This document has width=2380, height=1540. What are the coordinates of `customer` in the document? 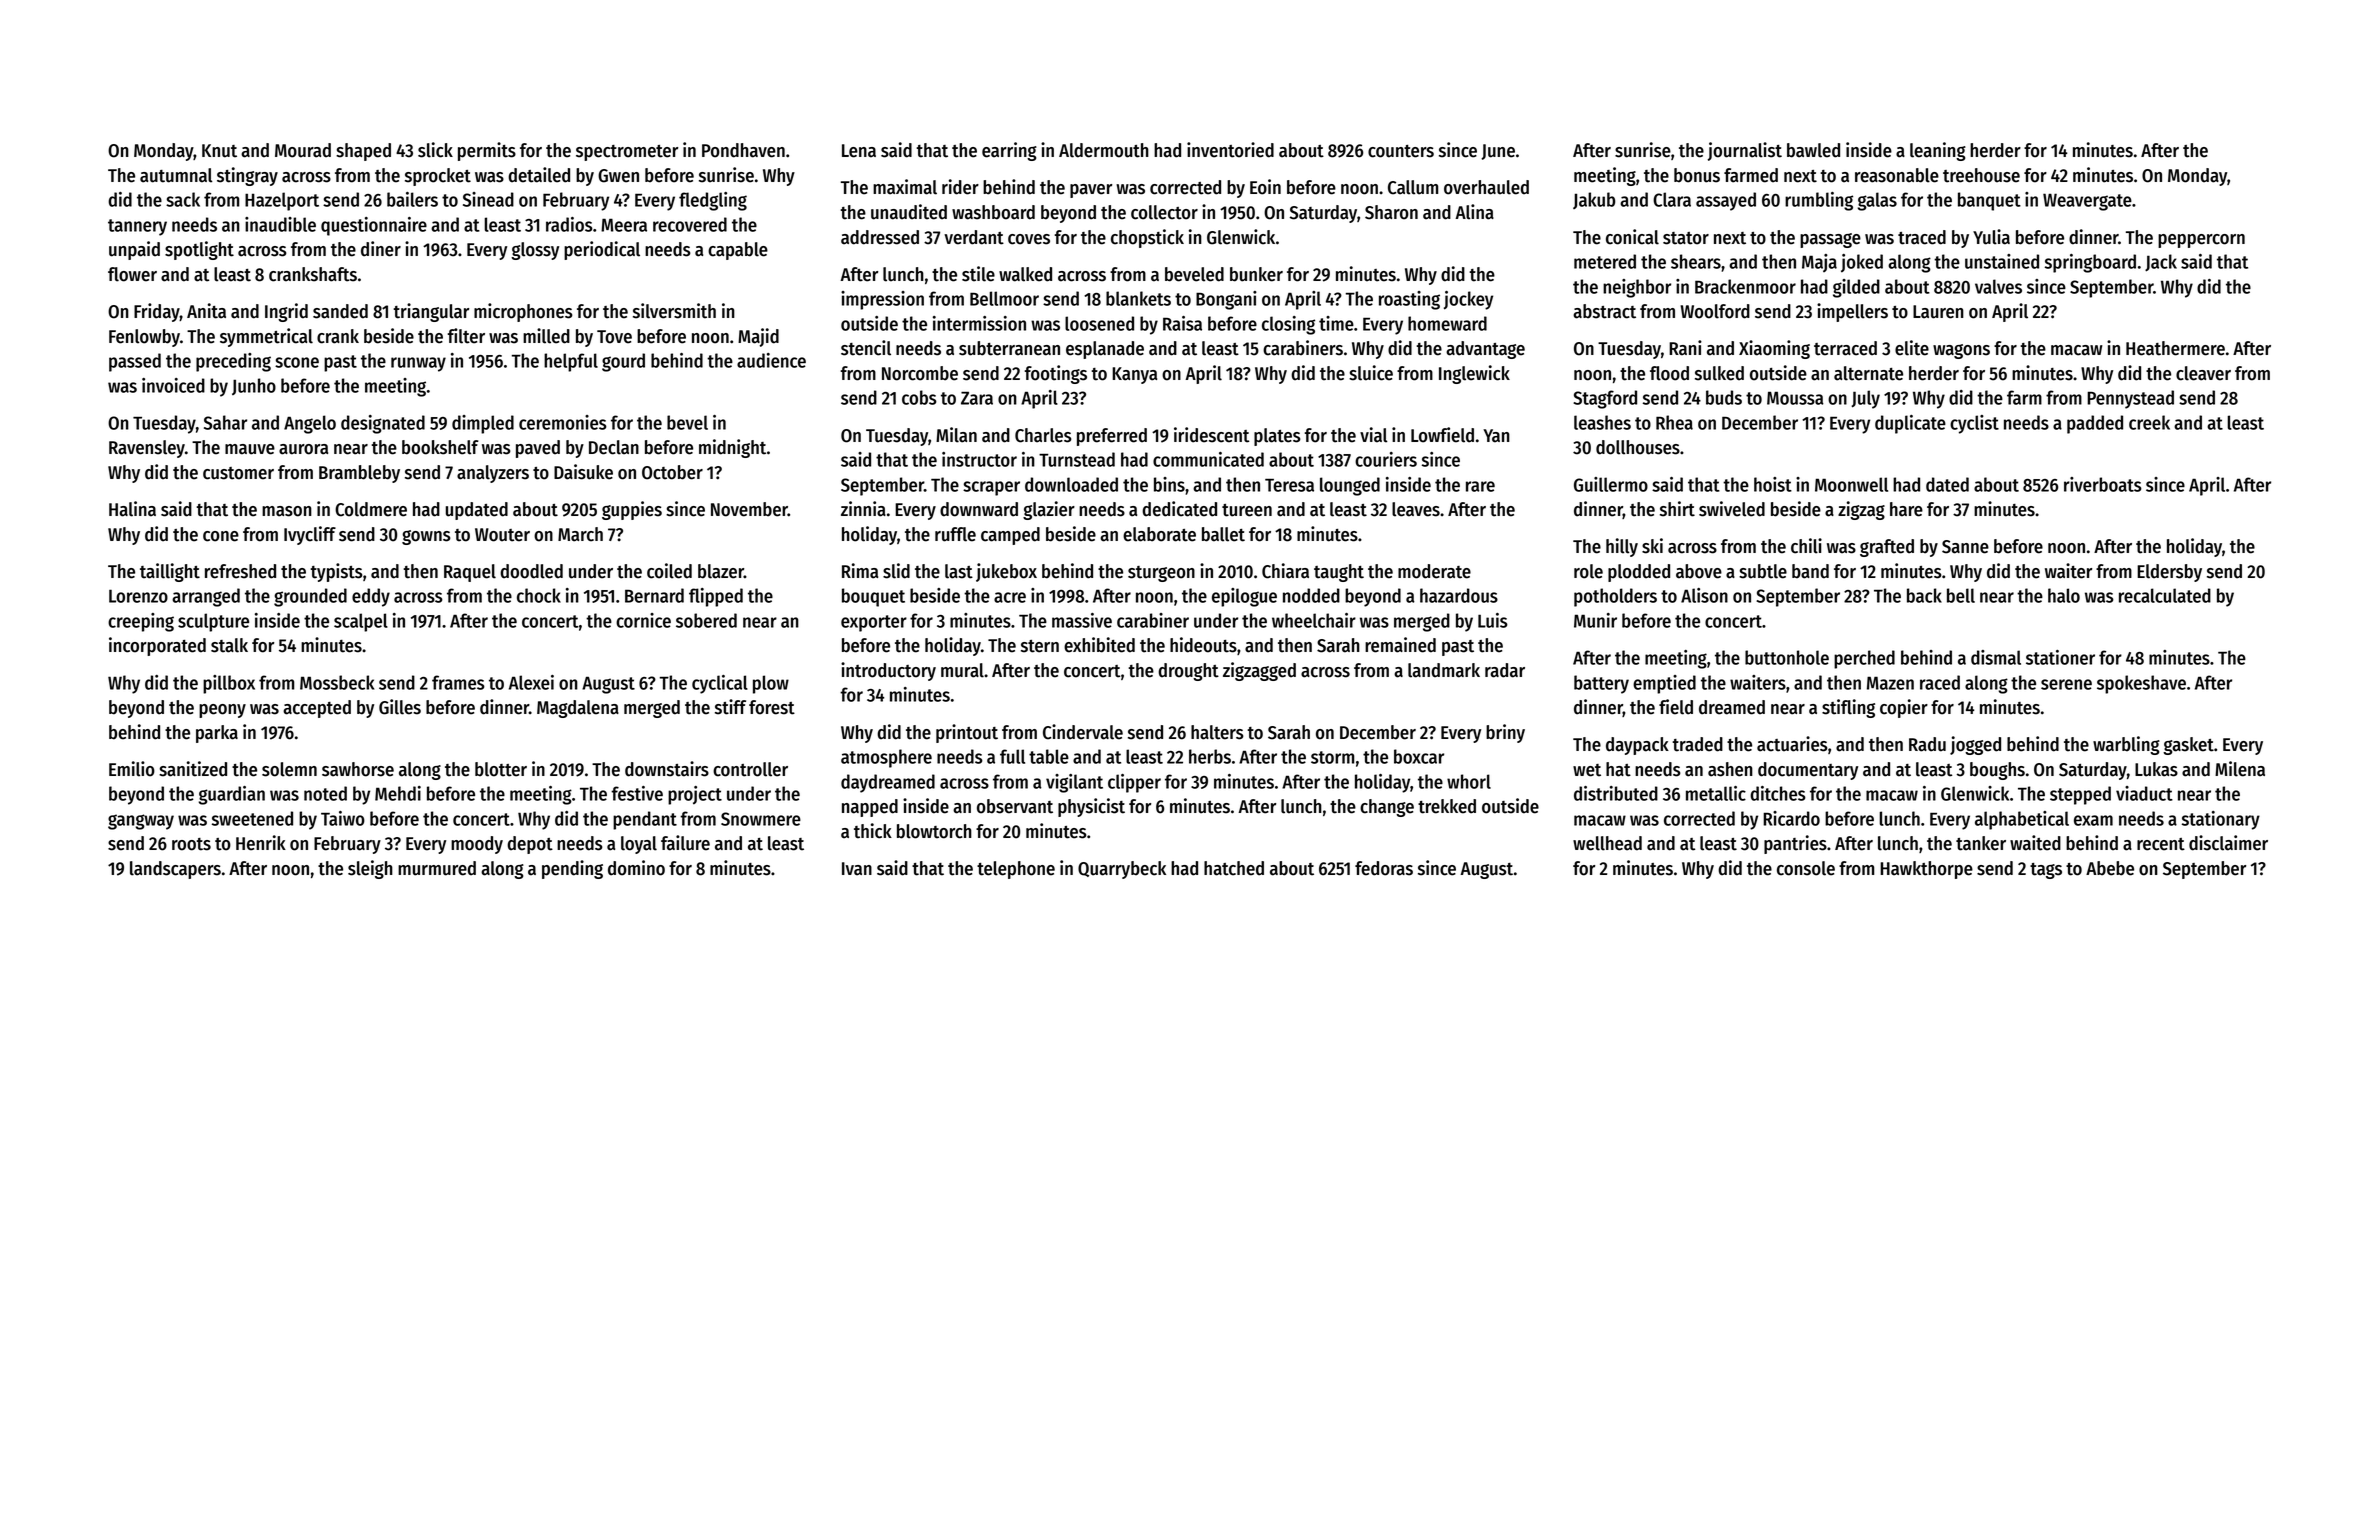 It's located at (238, 473).
